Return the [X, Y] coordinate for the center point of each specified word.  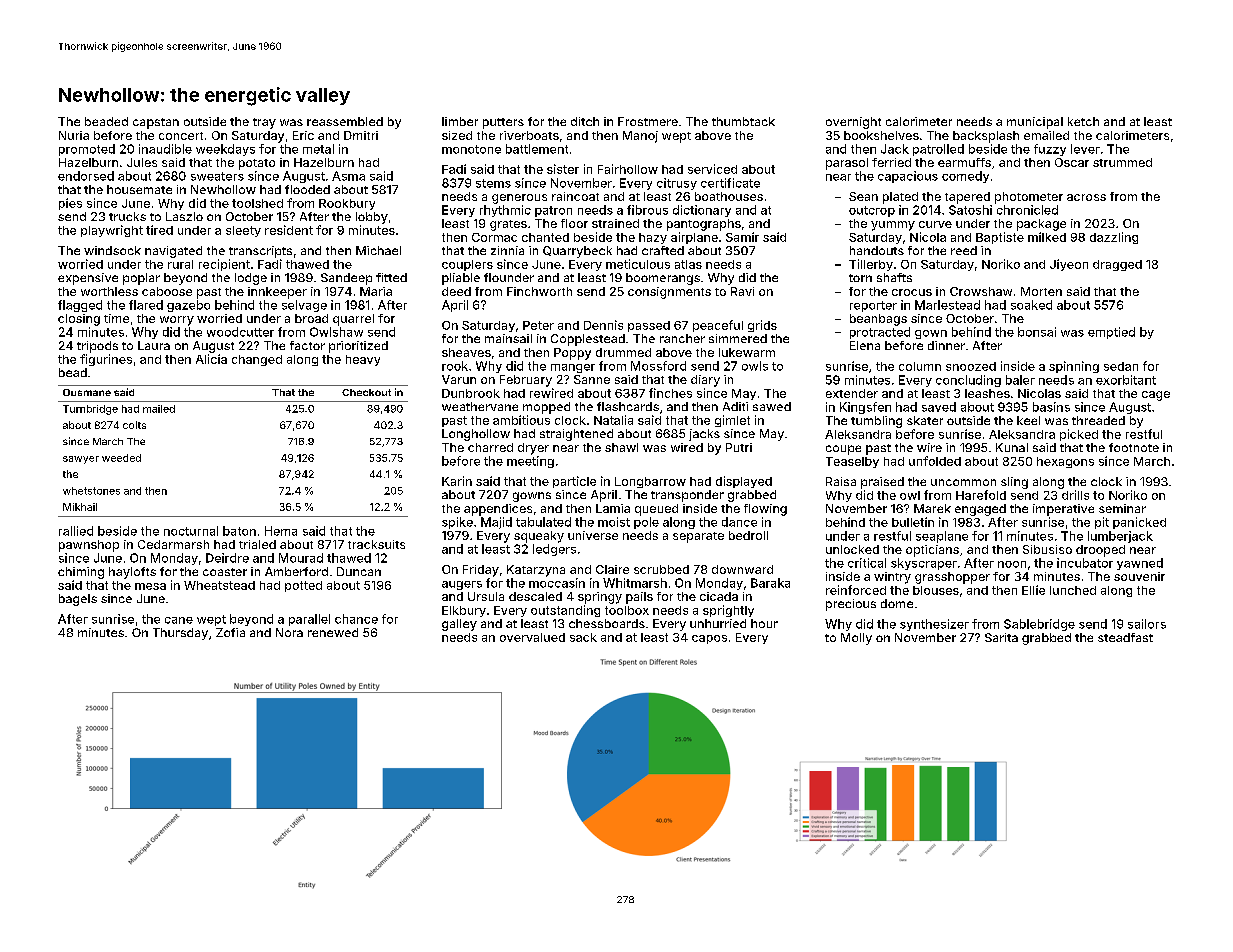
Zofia [230, 632]
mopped [546, 408]
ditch [585, 121]
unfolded [935, 461]
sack [583, 637]
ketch [1083, 121]
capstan [156, 123]
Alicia [211, 359]
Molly [856, 639]
